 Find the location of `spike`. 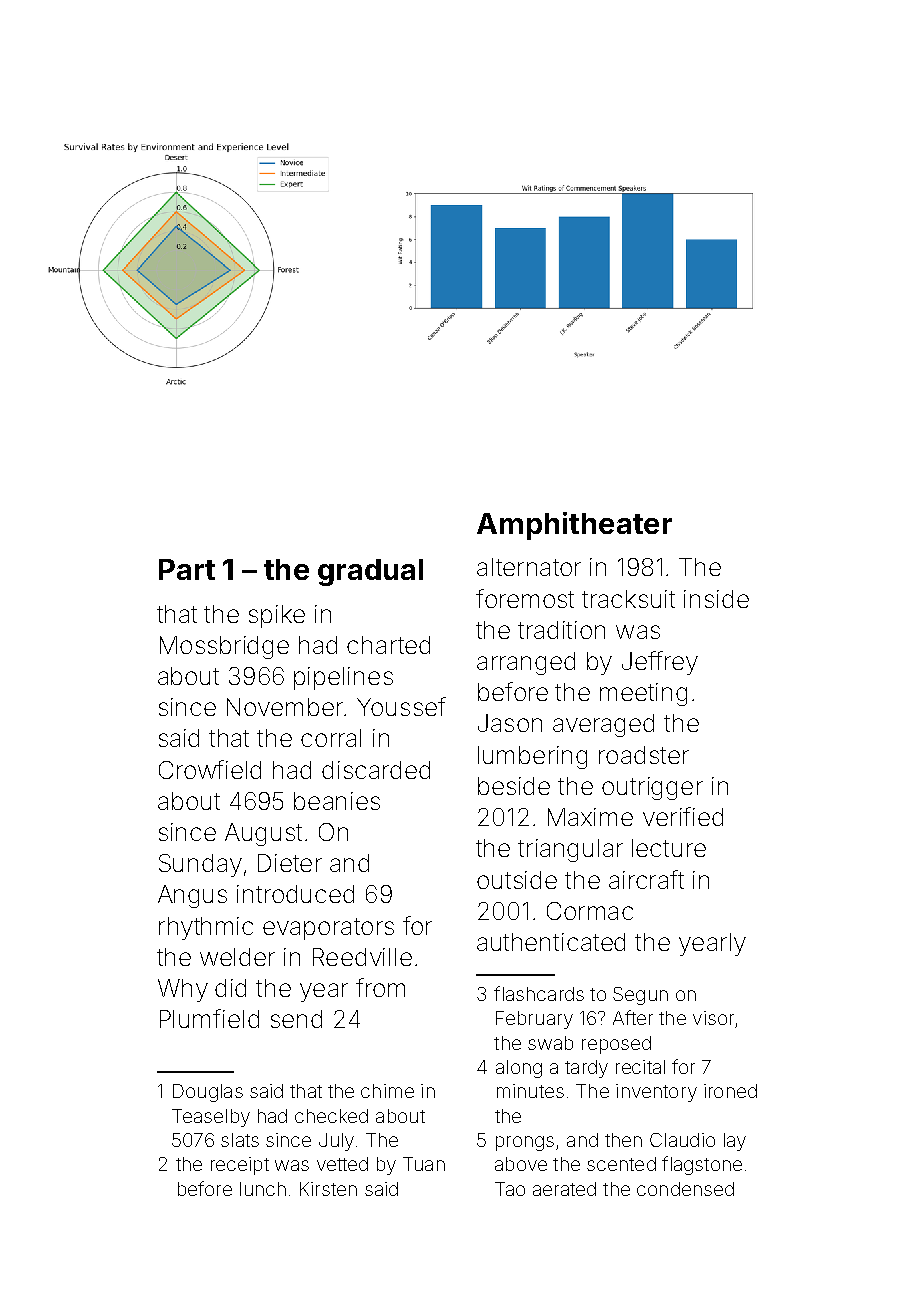

spike is located at coordinates (277, 616).
